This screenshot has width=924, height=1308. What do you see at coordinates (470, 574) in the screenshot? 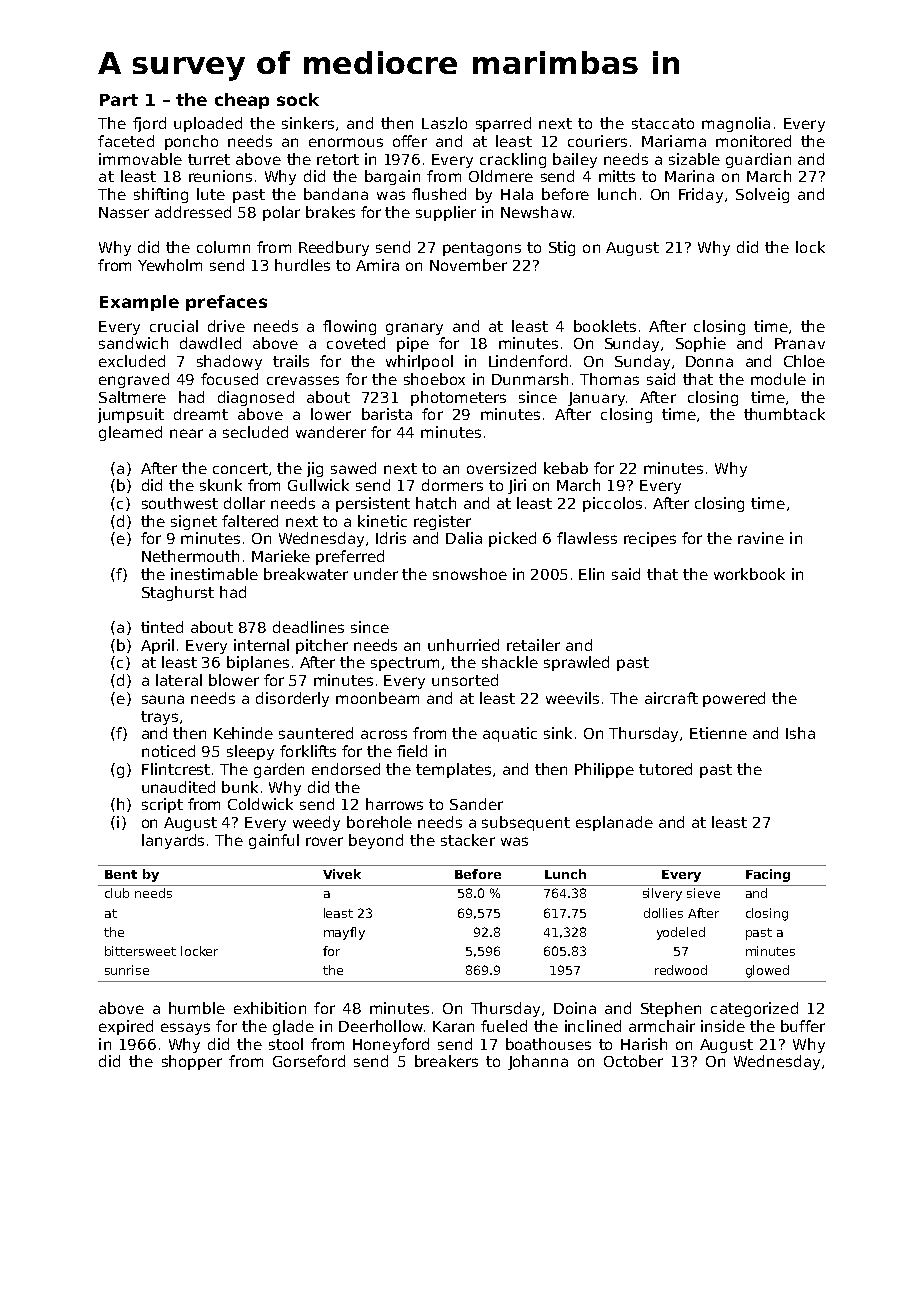
I see `snowshoe` at bounding box center [470, 574].
